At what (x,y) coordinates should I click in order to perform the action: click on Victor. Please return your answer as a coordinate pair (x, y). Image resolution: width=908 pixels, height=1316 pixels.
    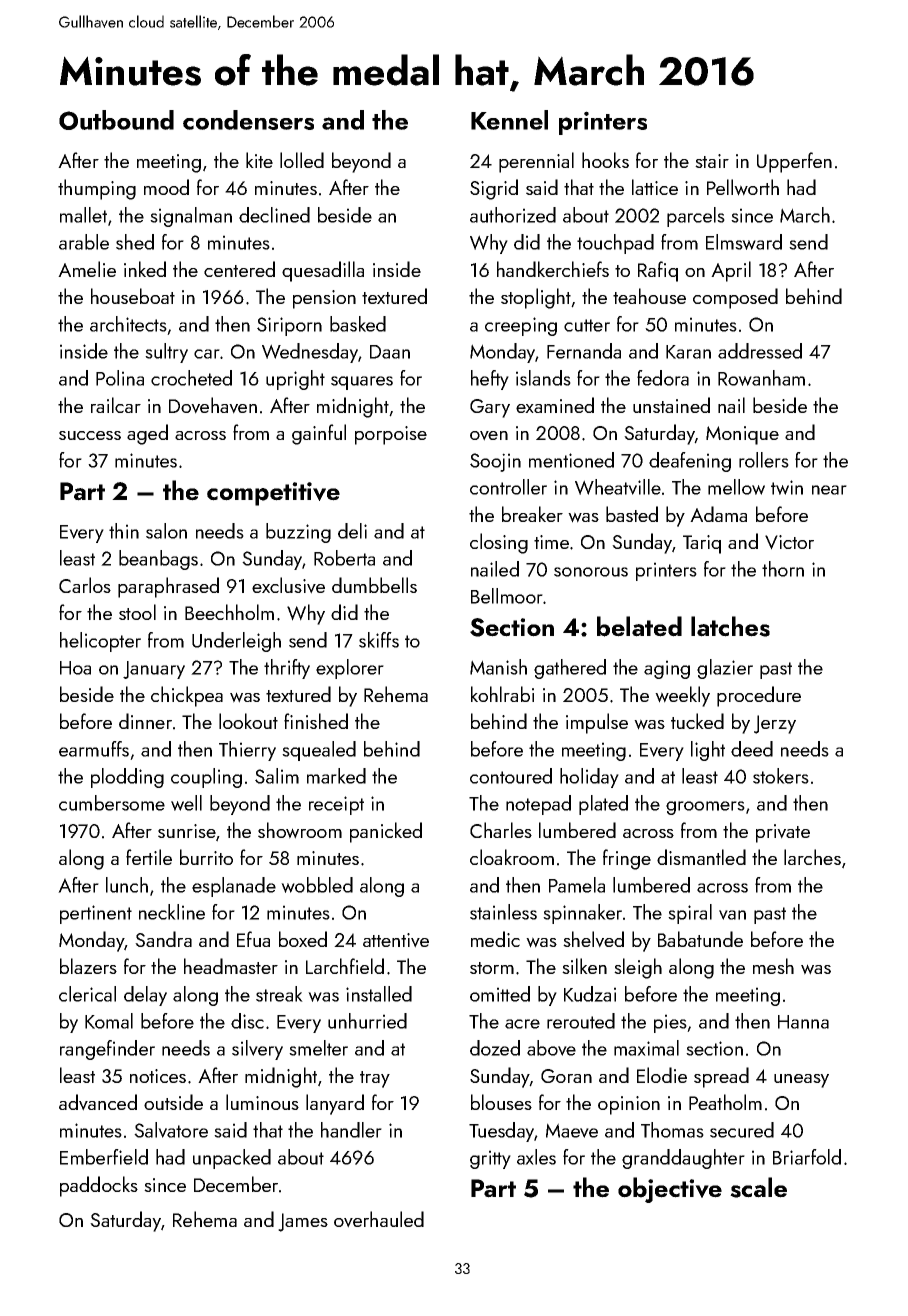
    Looking at the image, I should click on (789, 542).
